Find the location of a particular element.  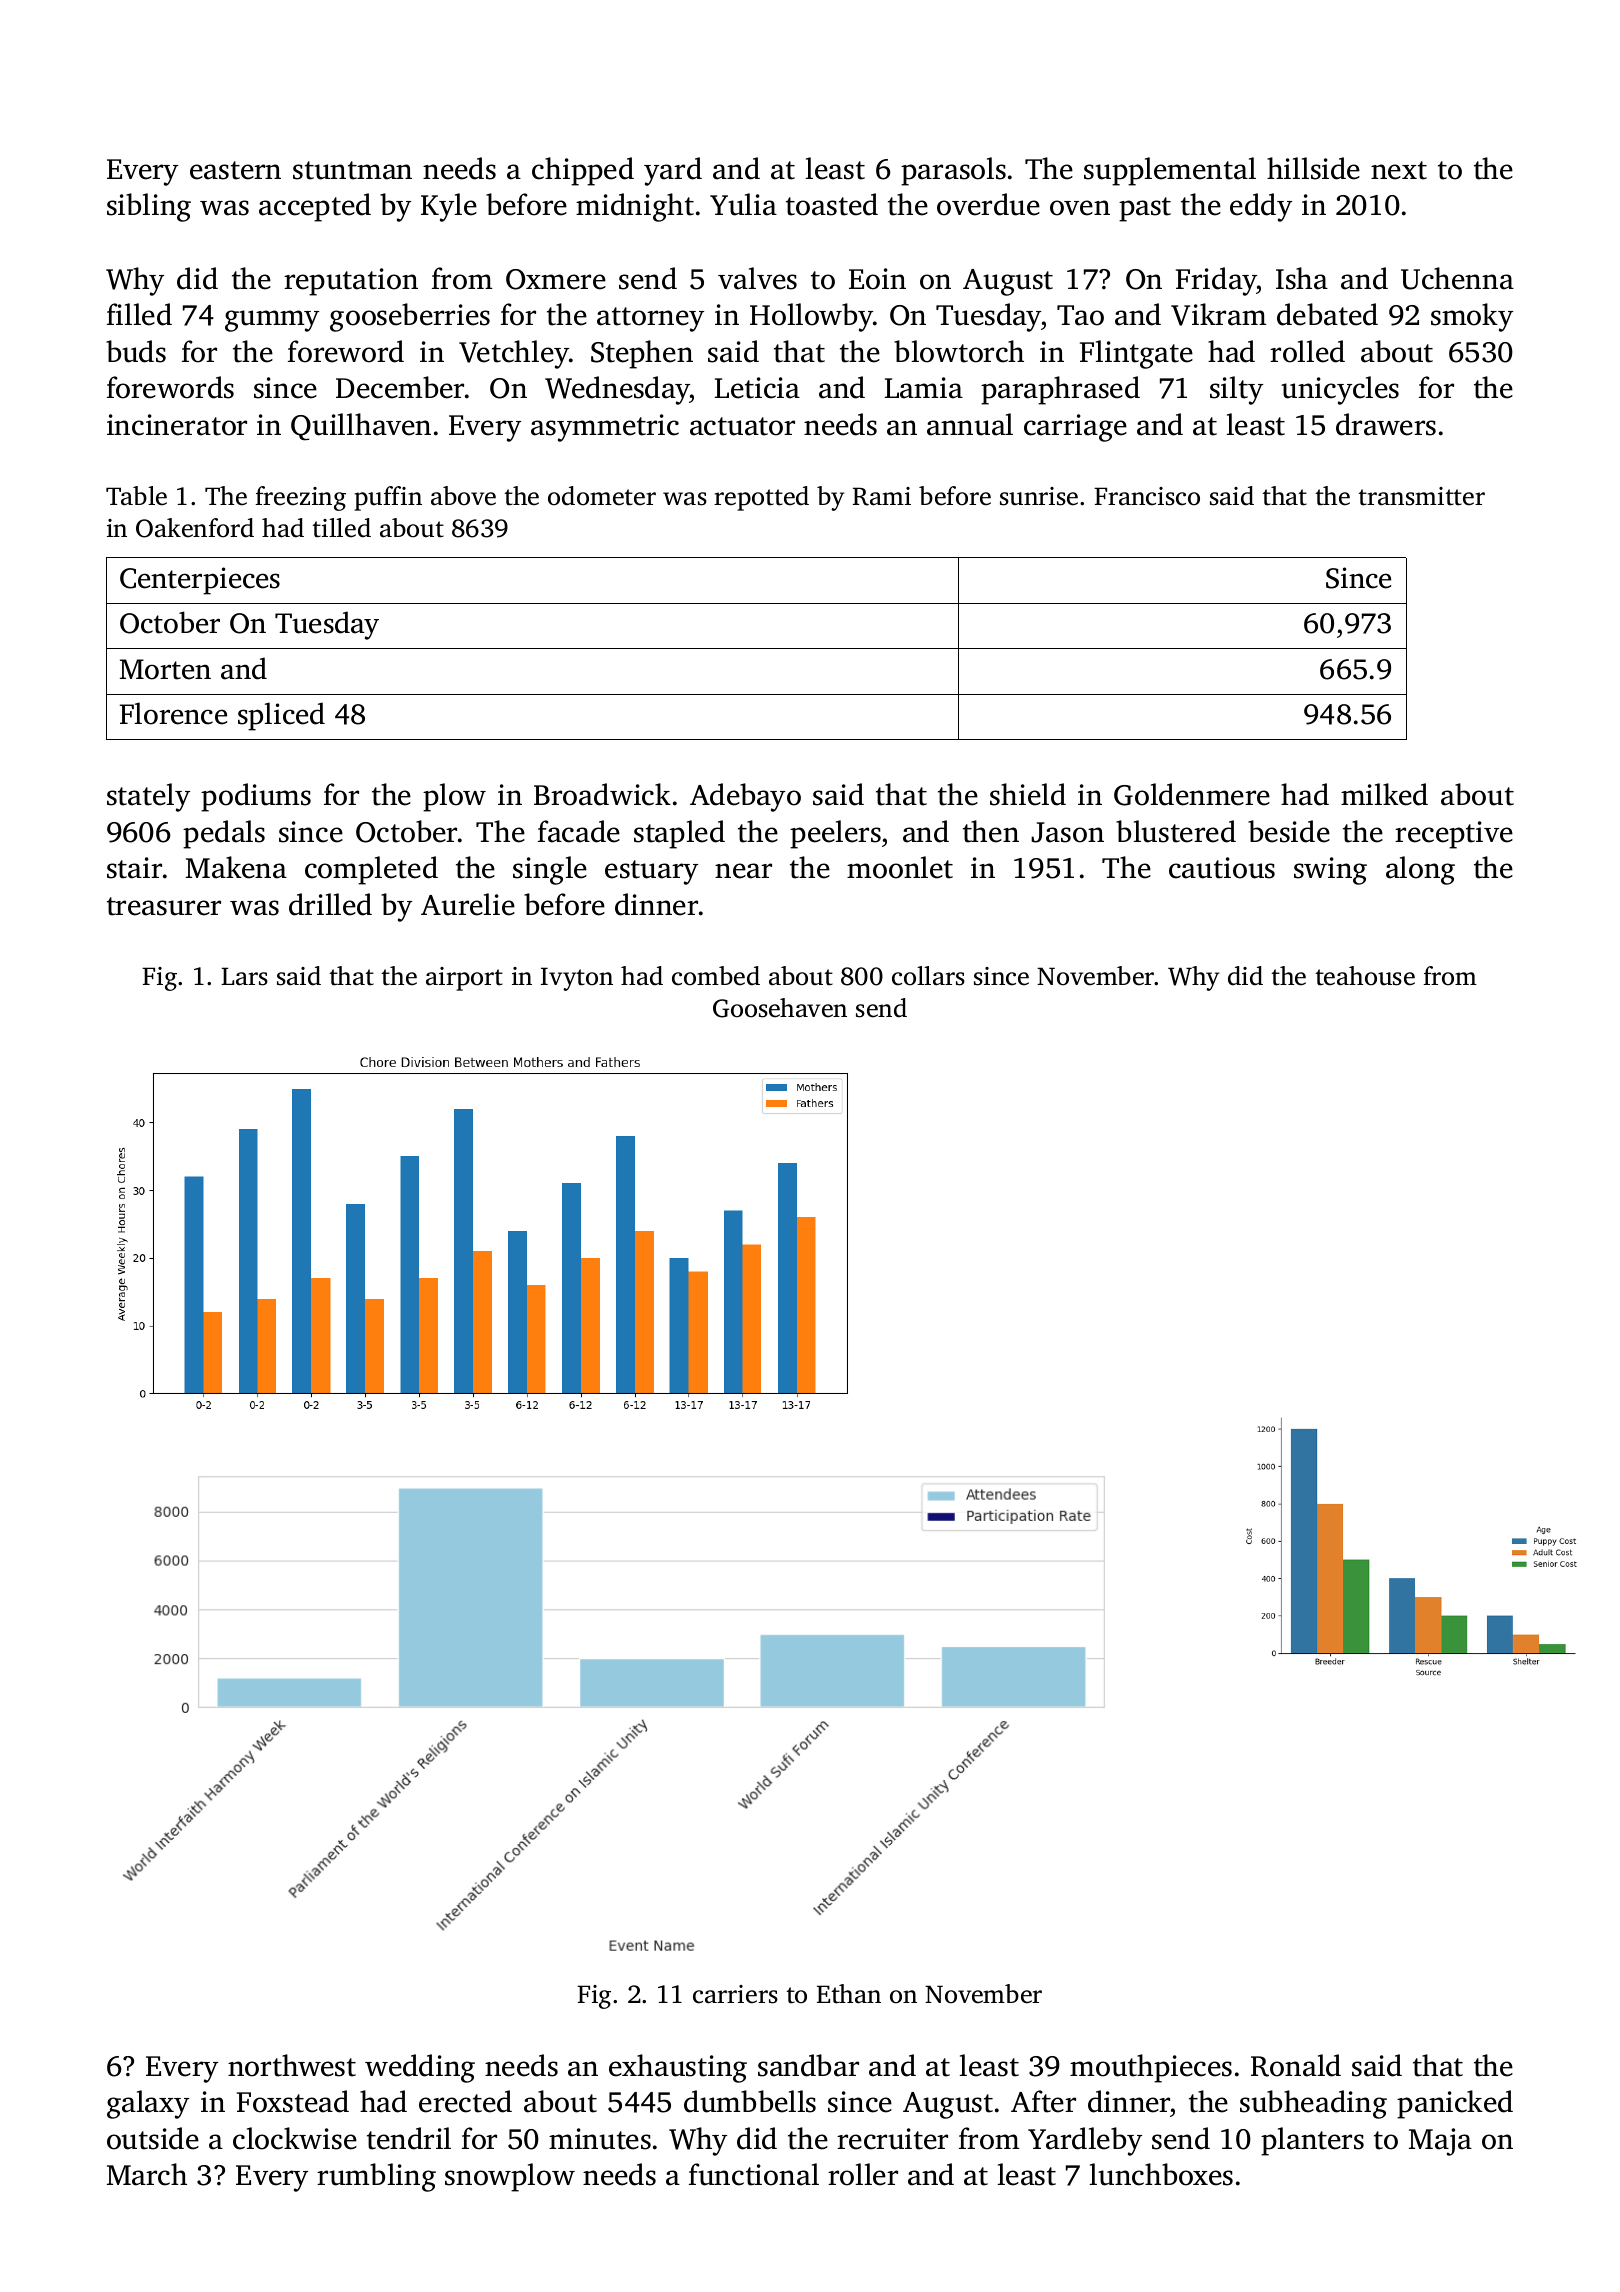

Makena is located at coordinates (236, 867).
